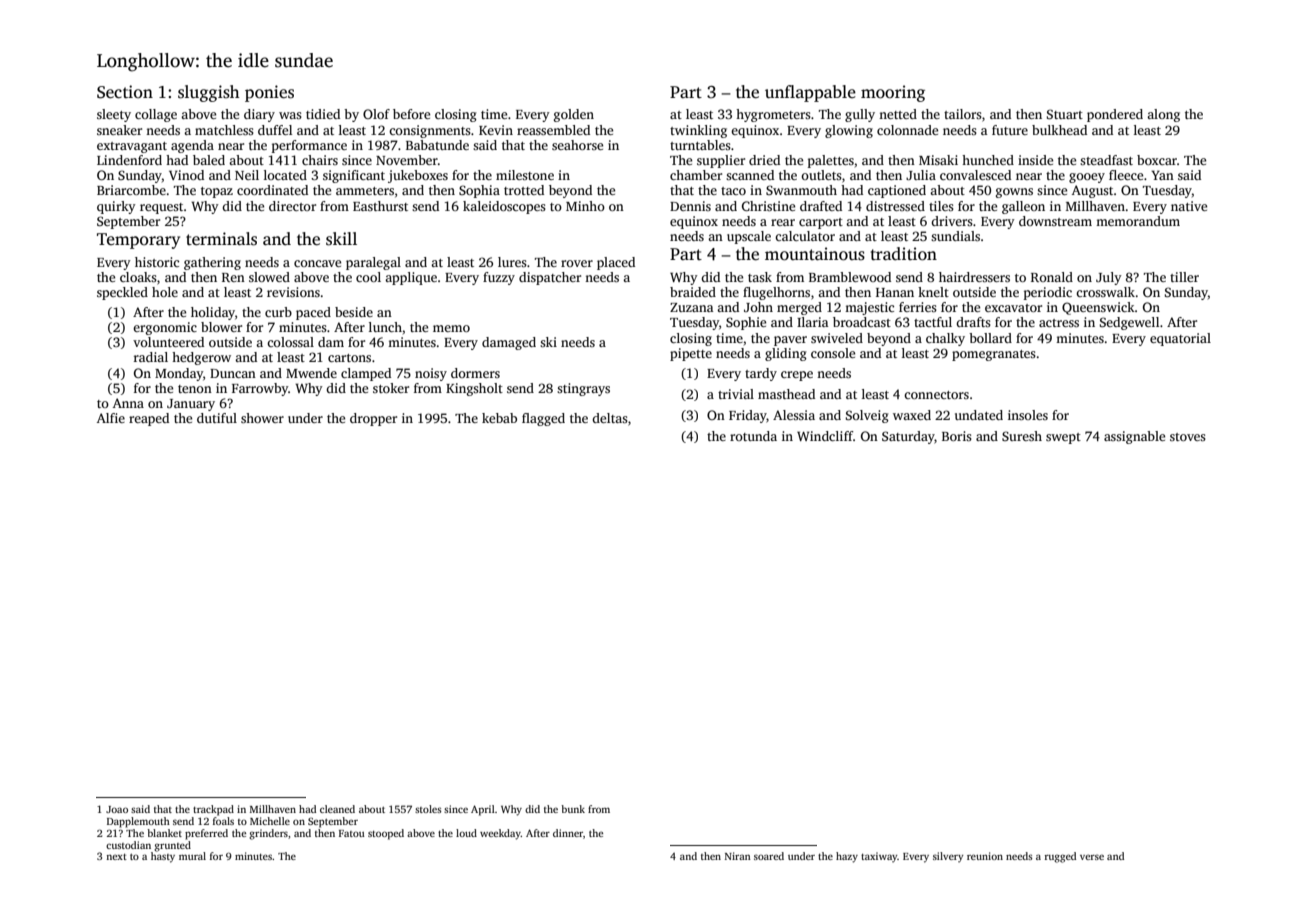 The height and width of the screenshot is (924, 1308). What do you see at coordinates (769, 856) in the screenshot?
I see `soared` at bounding box center [769, 856].
